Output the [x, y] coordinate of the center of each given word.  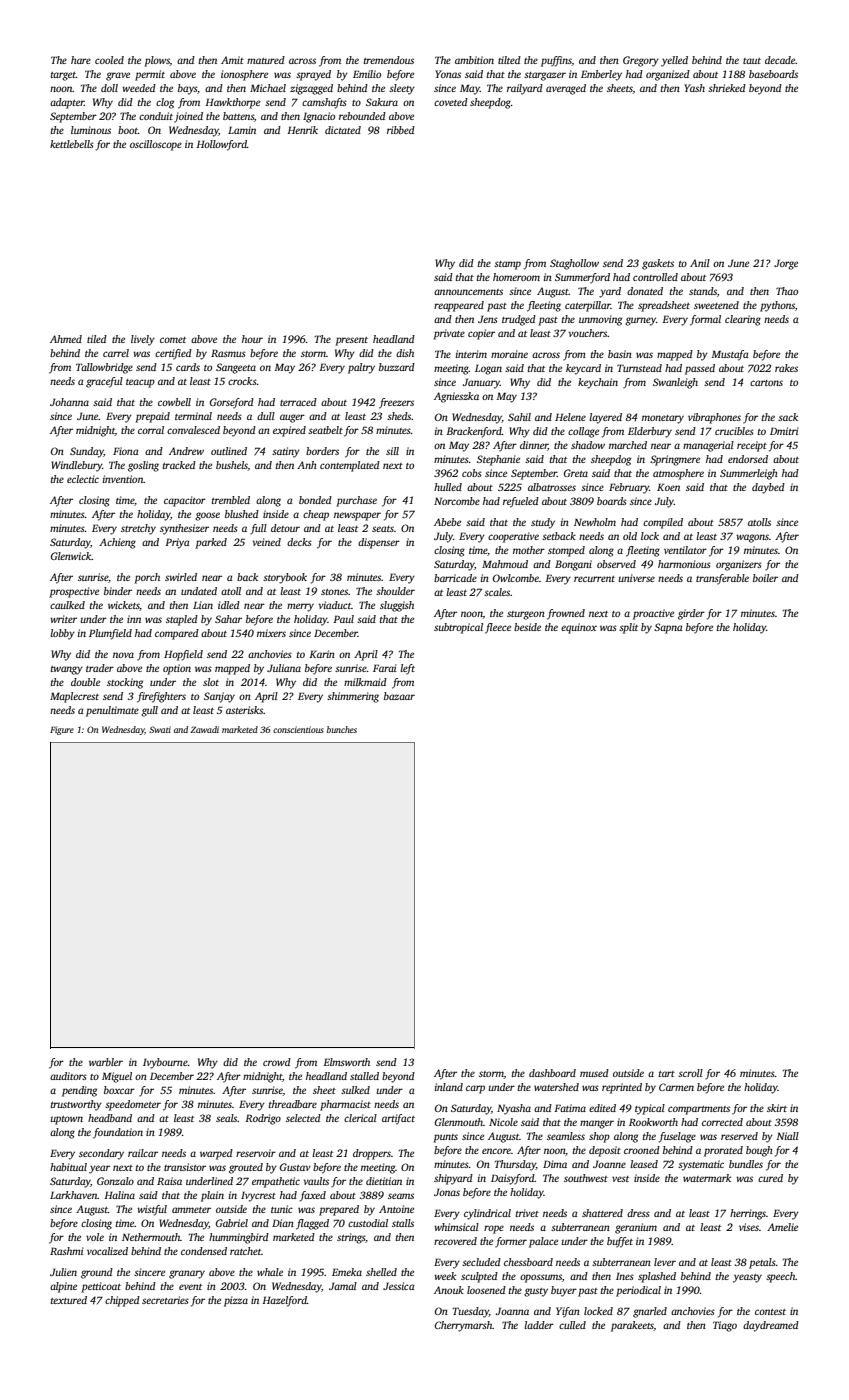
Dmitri [784, 431]
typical [650, 1109]
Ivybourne [165, 1063]
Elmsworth [346, 1062]
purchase [356, 501]
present [351, 341]
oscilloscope [156, 145]
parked [211, 543]
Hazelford [284, 1301]
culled [572, 1325]
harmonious [684, 564]
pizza [236, 1301]
